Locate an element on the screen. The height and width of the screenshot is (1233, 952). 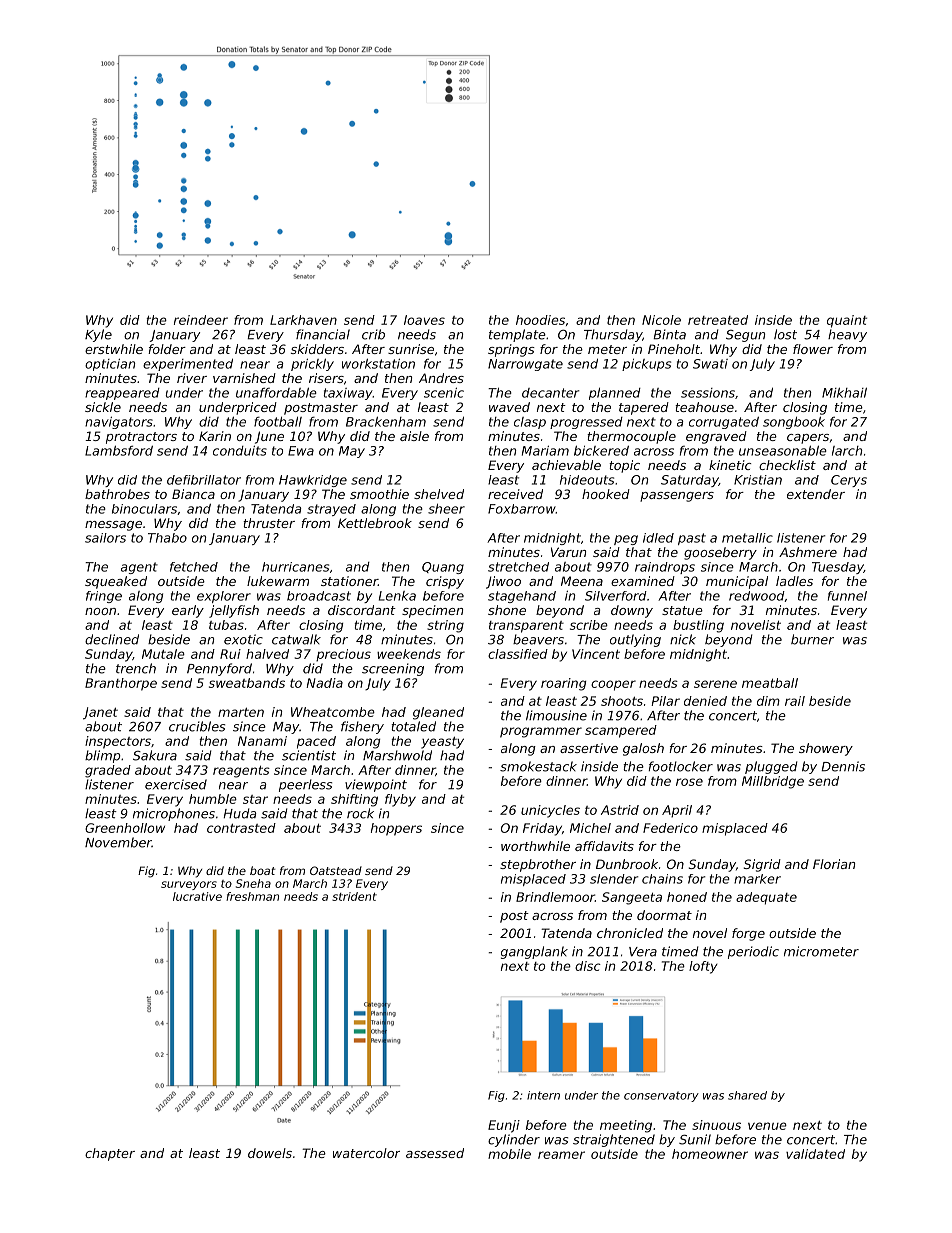
lucrative is located at coordinates (197, 896).
